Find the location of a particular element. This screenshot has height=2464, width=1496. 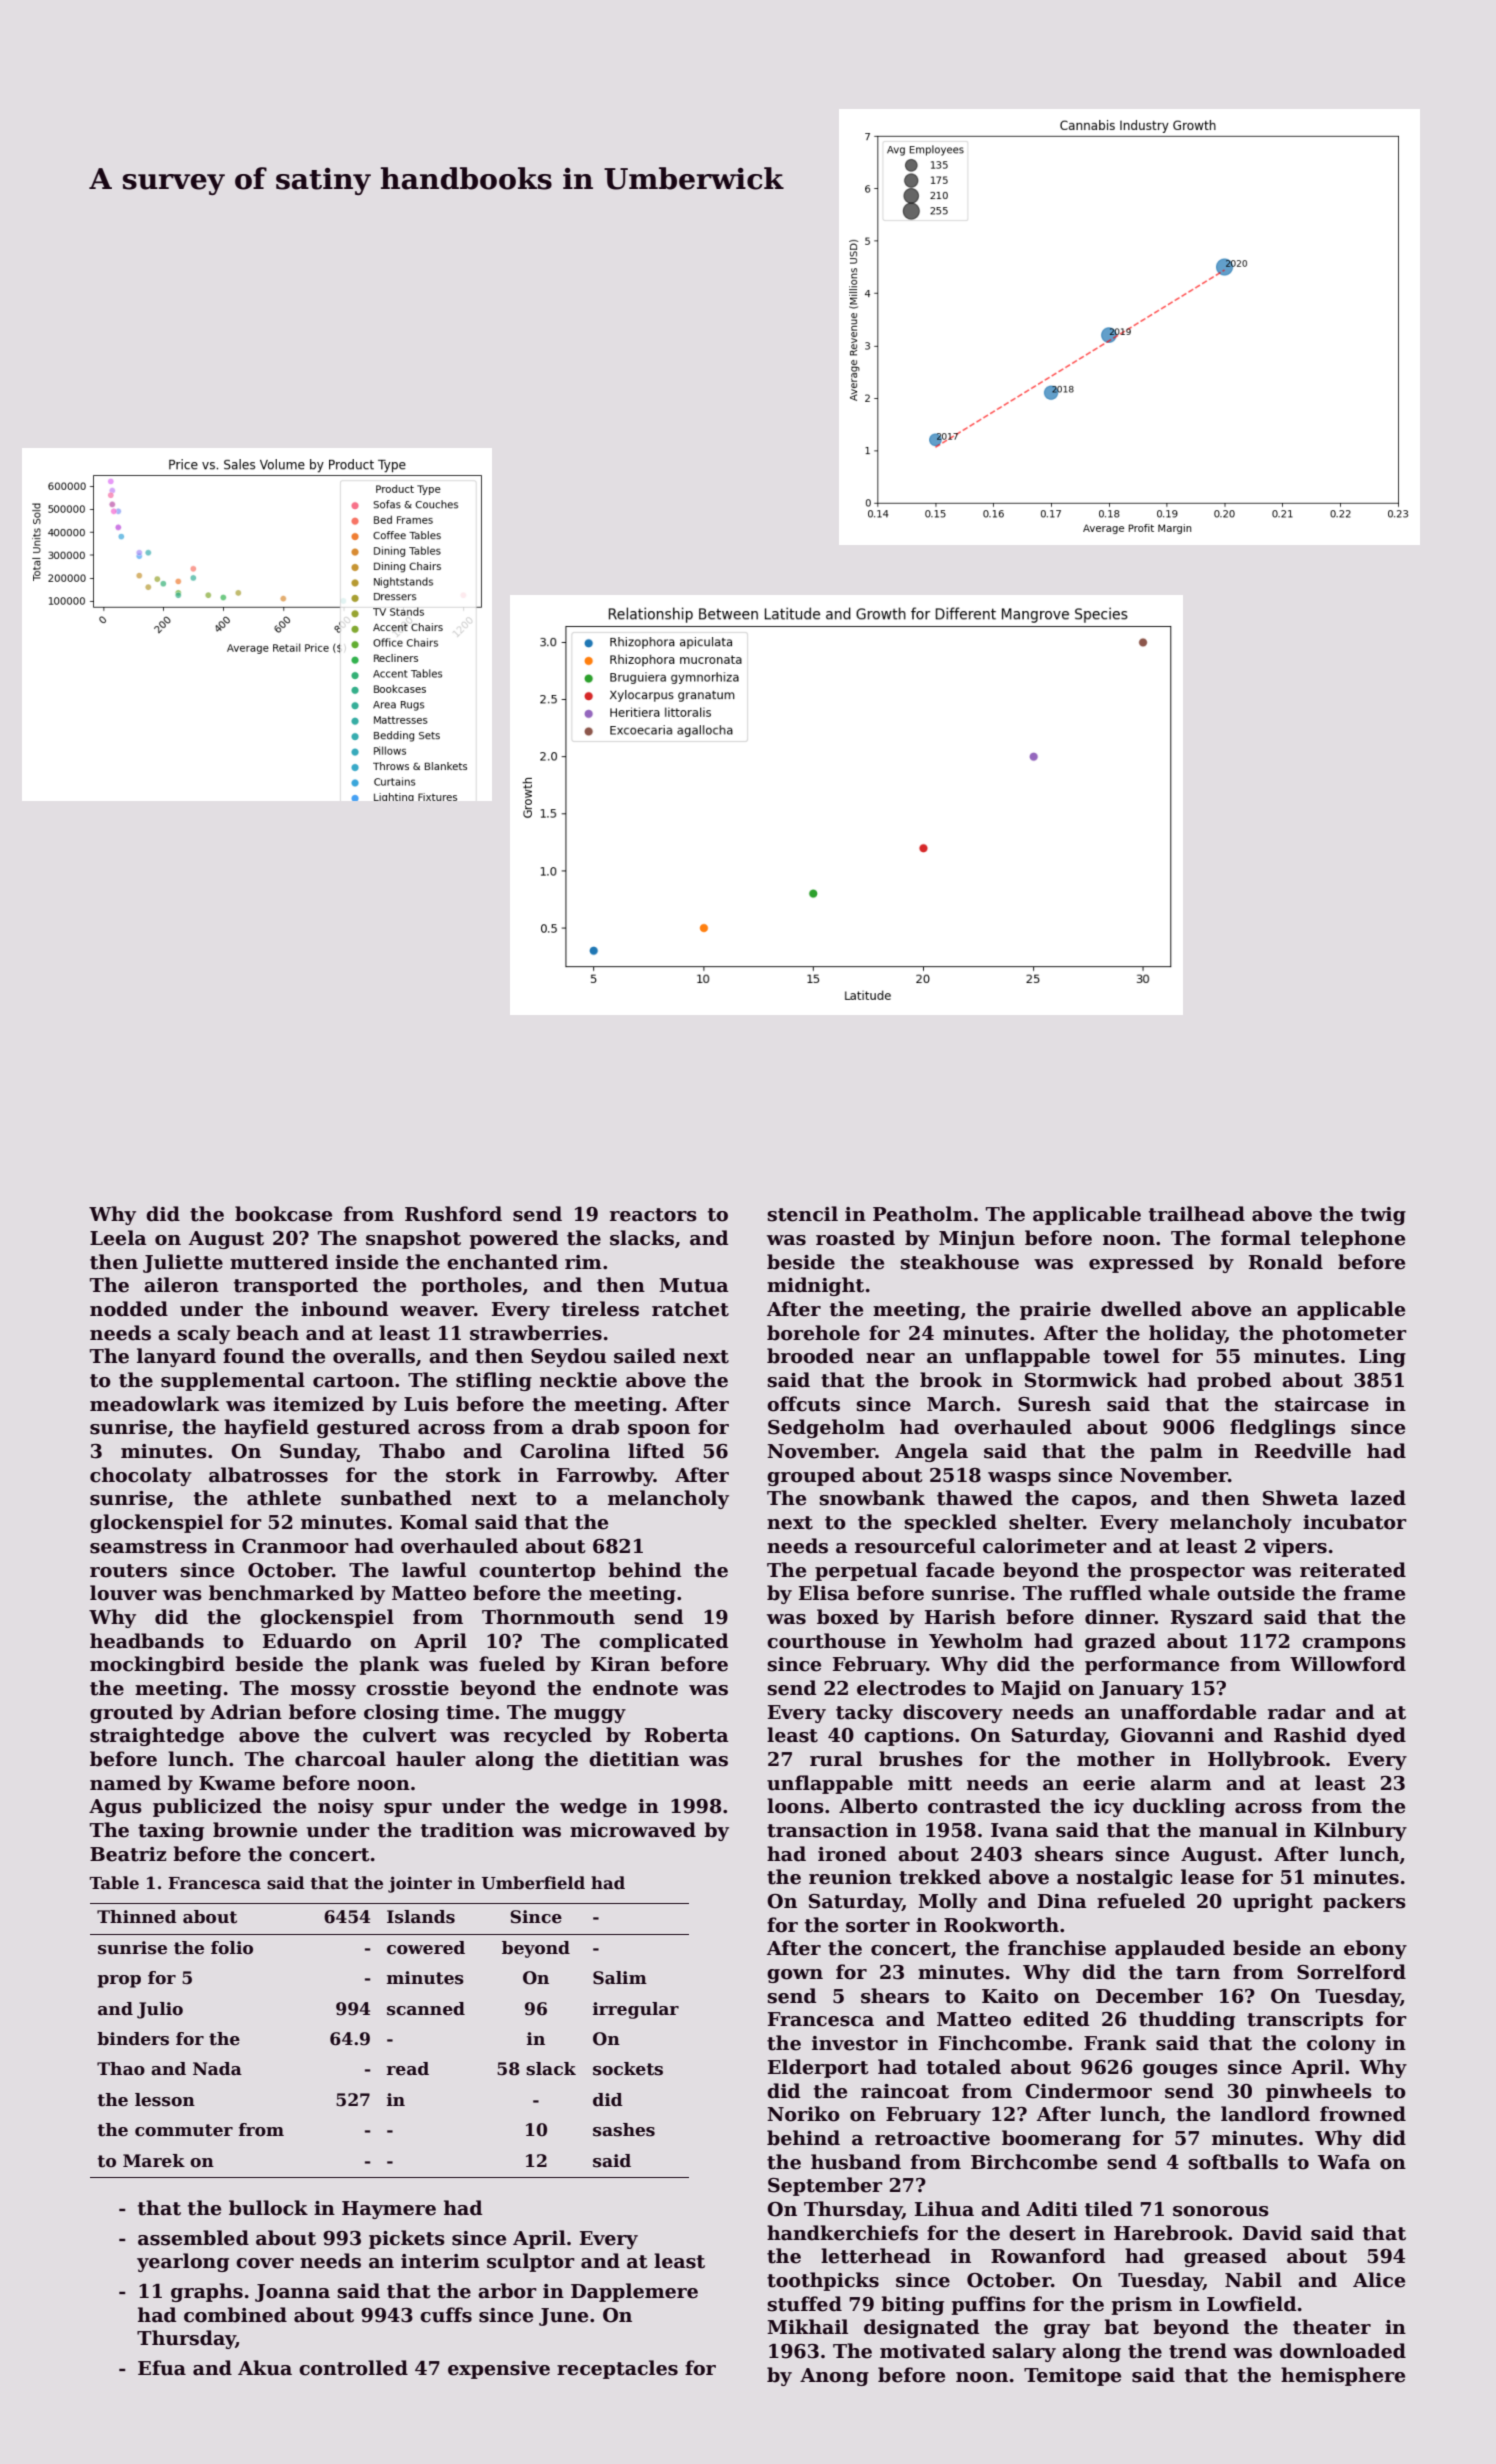

tarn is located at coordinates (1198, 1973).
